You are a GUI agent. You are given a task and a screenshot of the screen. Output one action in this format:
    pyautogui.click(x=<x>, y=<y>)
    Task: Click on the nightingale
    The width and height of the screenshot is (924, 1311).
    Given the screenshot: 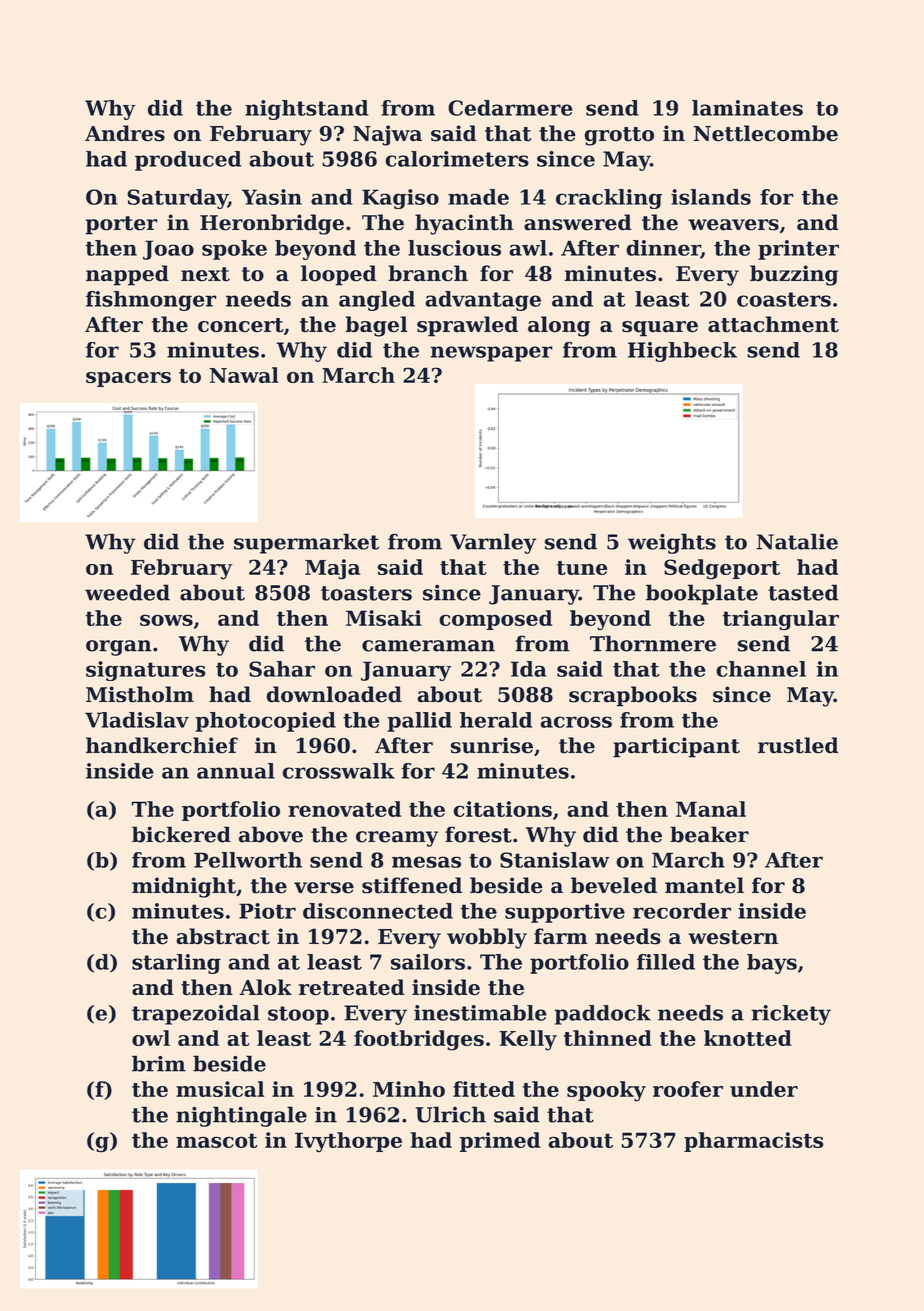 What is the action you would take?
    pyautogui.click(x=241, y=1116)
